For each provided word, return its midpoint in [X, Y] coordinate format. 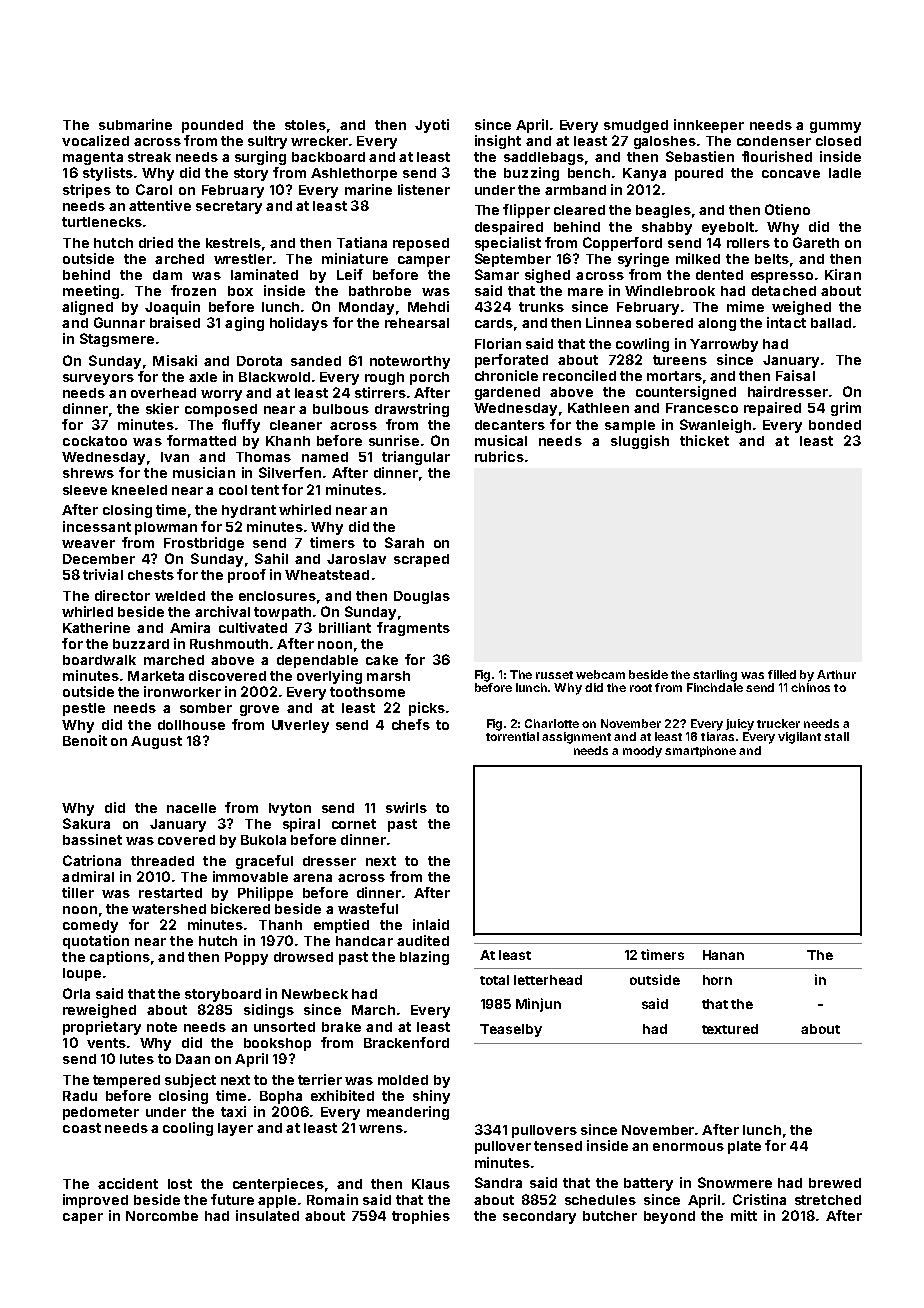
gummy [835, 127]
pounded [212, 126]
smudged [636, 126]
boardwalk [99, 660]
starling [715, 676]
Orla [76, 993]
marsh [388, 676]
